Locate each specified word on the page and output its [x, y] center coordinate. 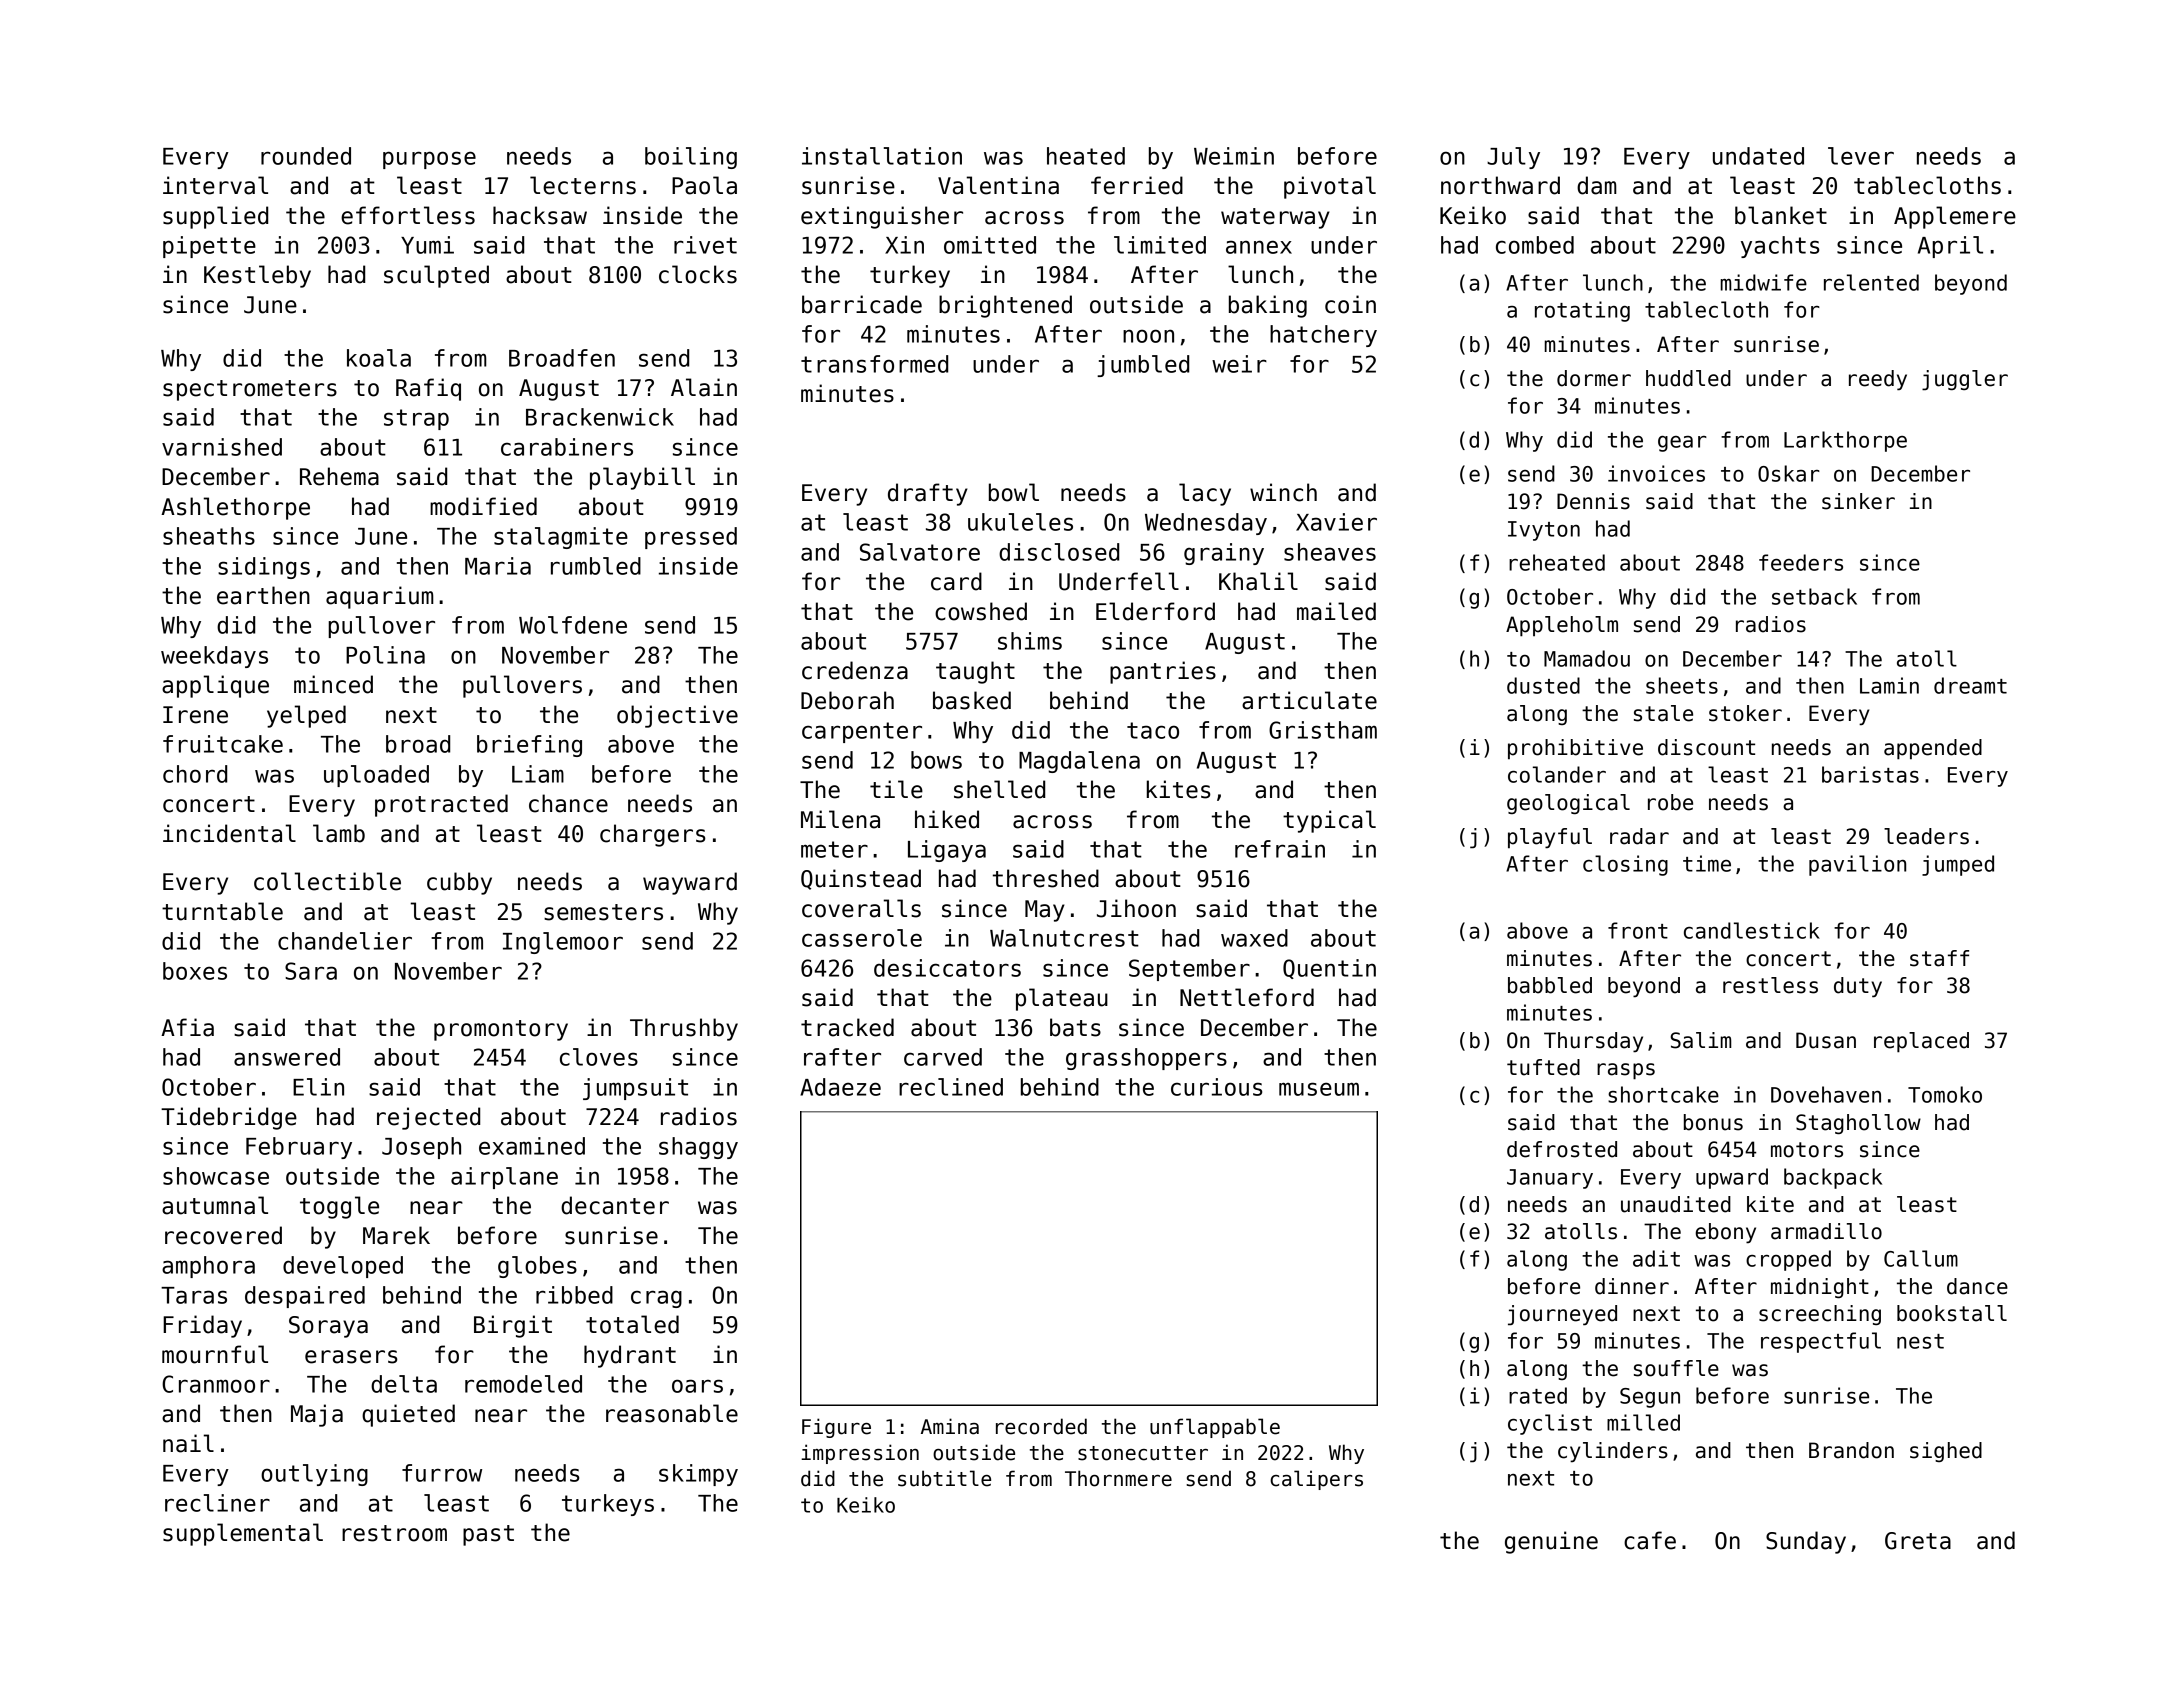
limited [1160, 245]
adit [1656, 1258]
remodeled [523, 1384]
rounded [306, 156]
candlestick [1752, 930]
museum [1319, 1089]
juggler [1965, 380]
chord [195, 774]
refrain [1280, 849]
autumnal [215, 1205]
